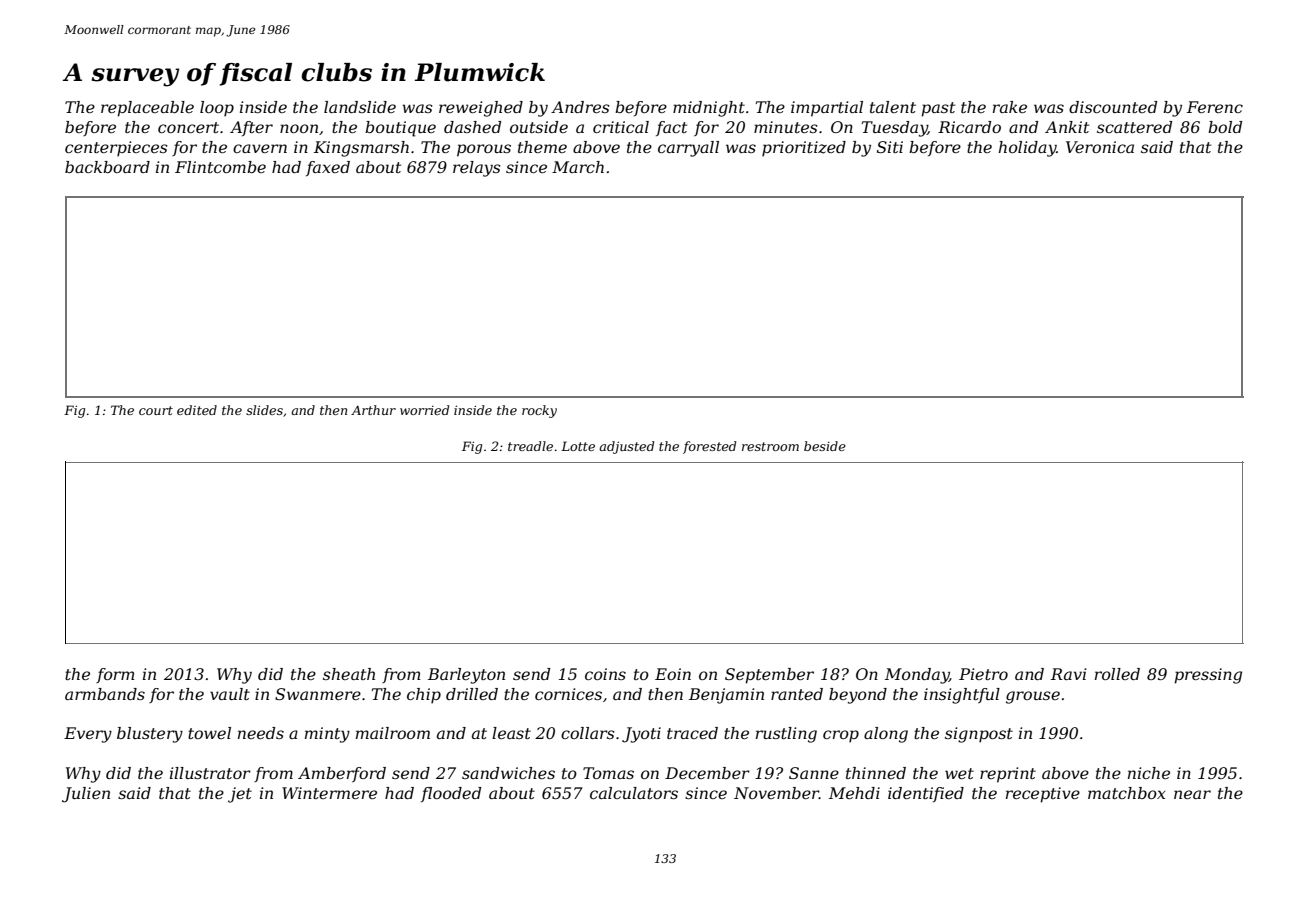  I want to click on beside, so click(825, 446).
